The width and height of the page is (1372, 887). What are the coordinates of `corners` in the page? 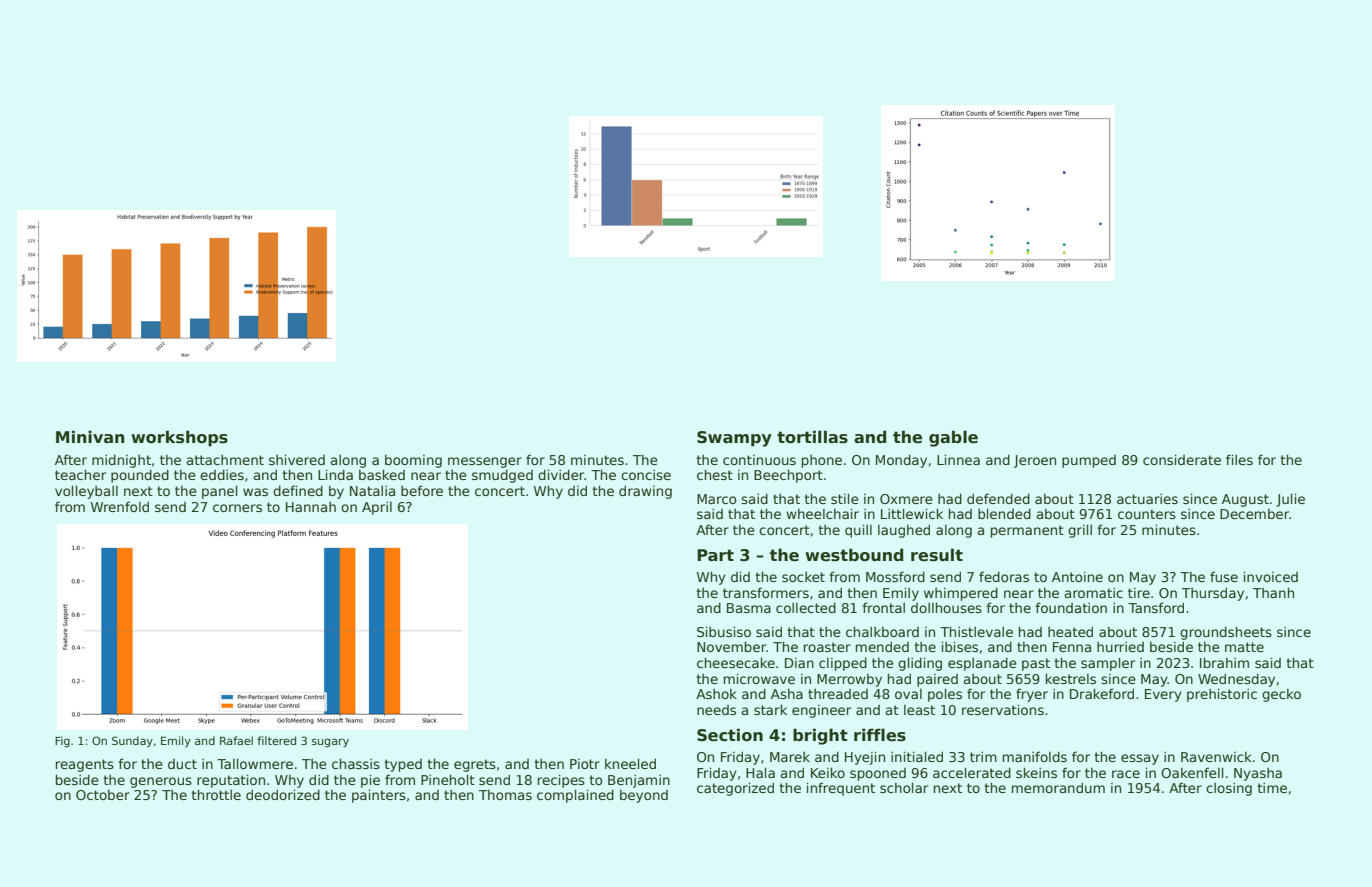 It's located at (237, 508).
